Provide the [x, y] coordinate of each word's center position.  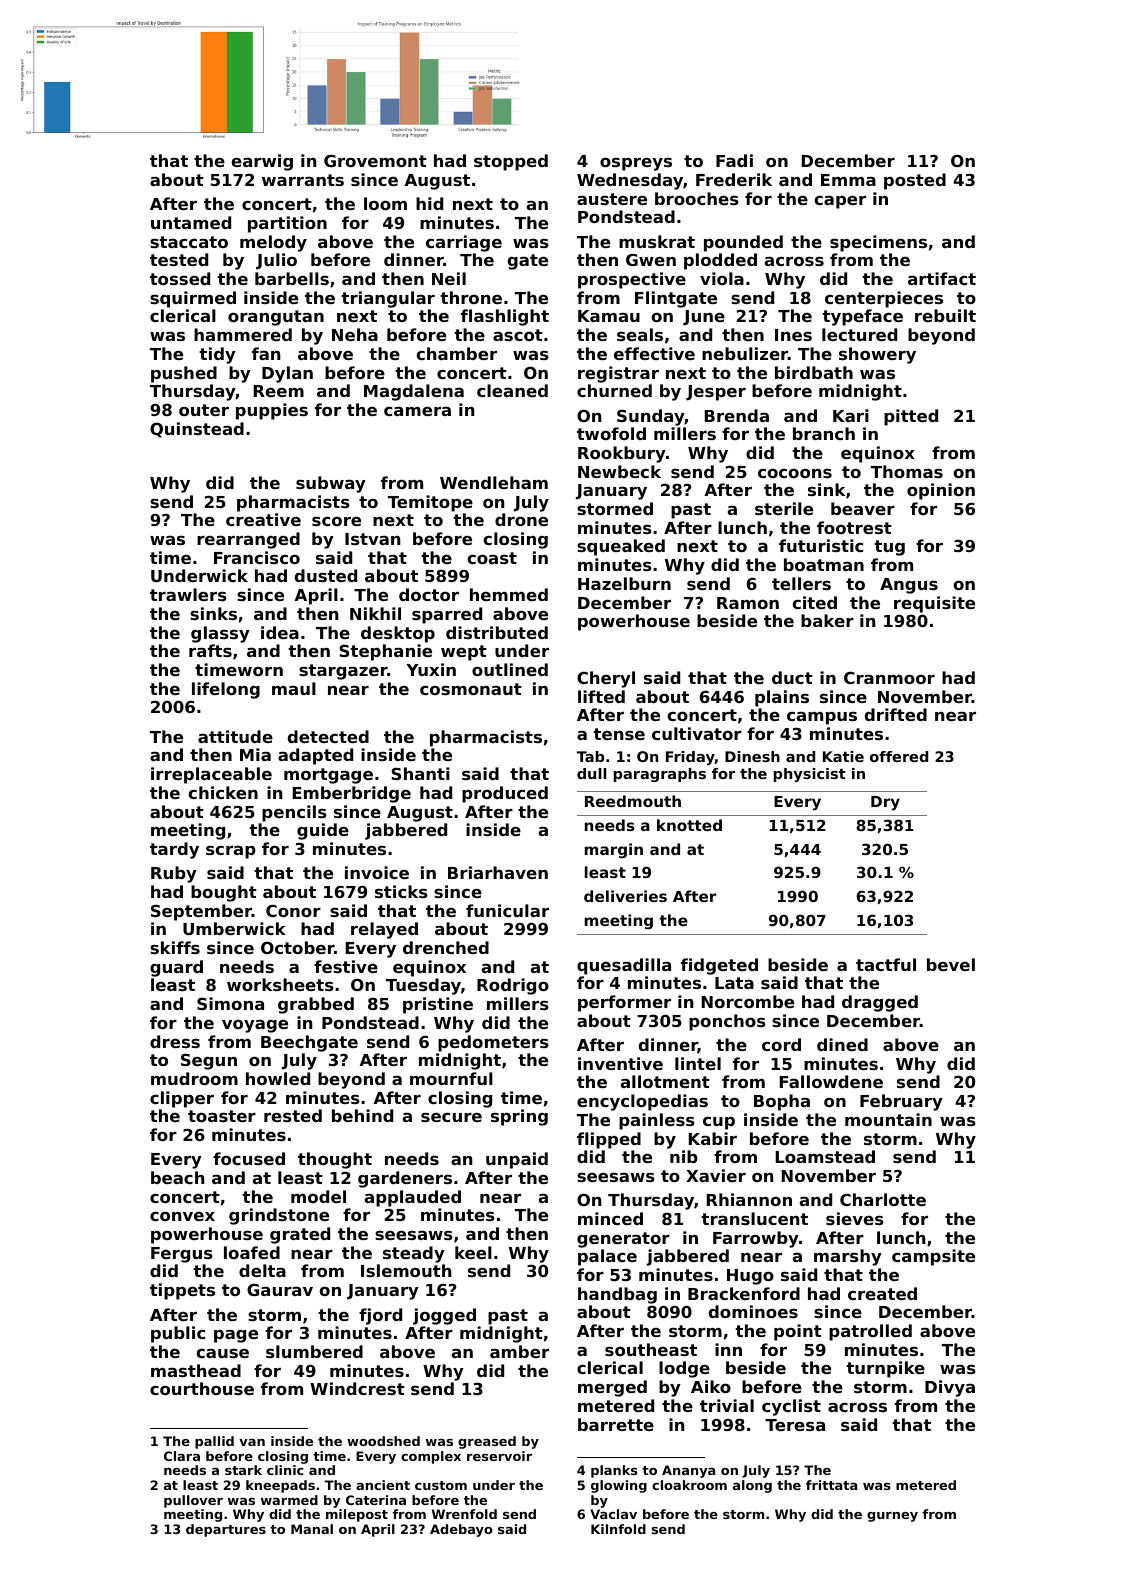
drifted [896, 714]
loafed [252, 1252]
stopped [511, 162]
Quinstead [197, 430]
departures [226, 1530]
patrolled [870, 1332]
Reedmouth [633, 801]
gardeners [405, 1179]
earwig [262, 162]
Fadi [734, 160]
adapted [315, 756]
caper [840, 202]
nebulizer [745, 353]
